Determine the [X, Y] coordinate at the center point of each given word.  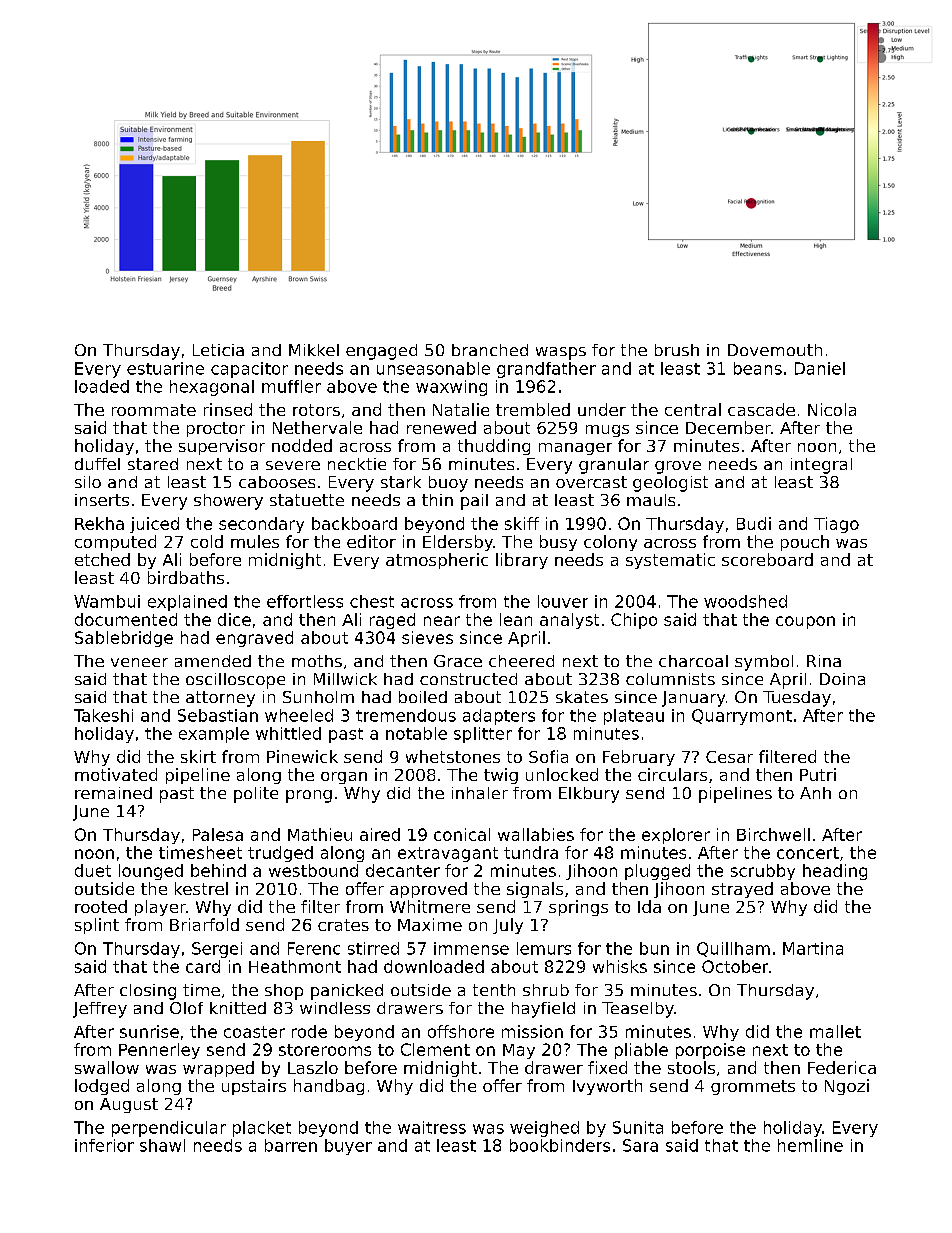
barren [291, 1145]
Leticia [218, 350]
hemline [810, 1145]
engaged [381, 352]
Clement [435, 1049]
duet [93, 870]
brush [677, 350]
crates [343, 925]
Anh [815, 793]
